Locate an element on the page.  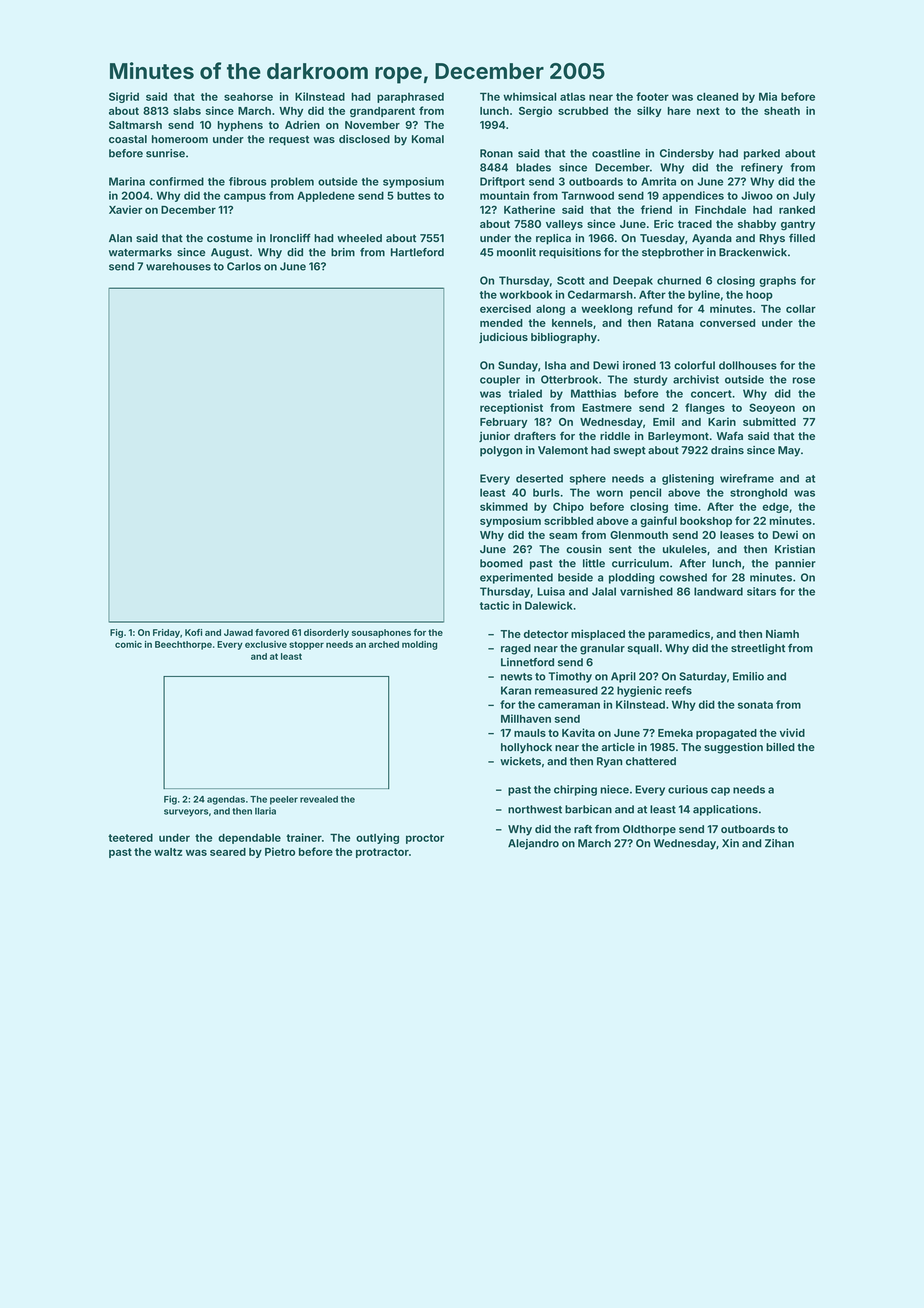
replica is located at coordinates (553, 239).
